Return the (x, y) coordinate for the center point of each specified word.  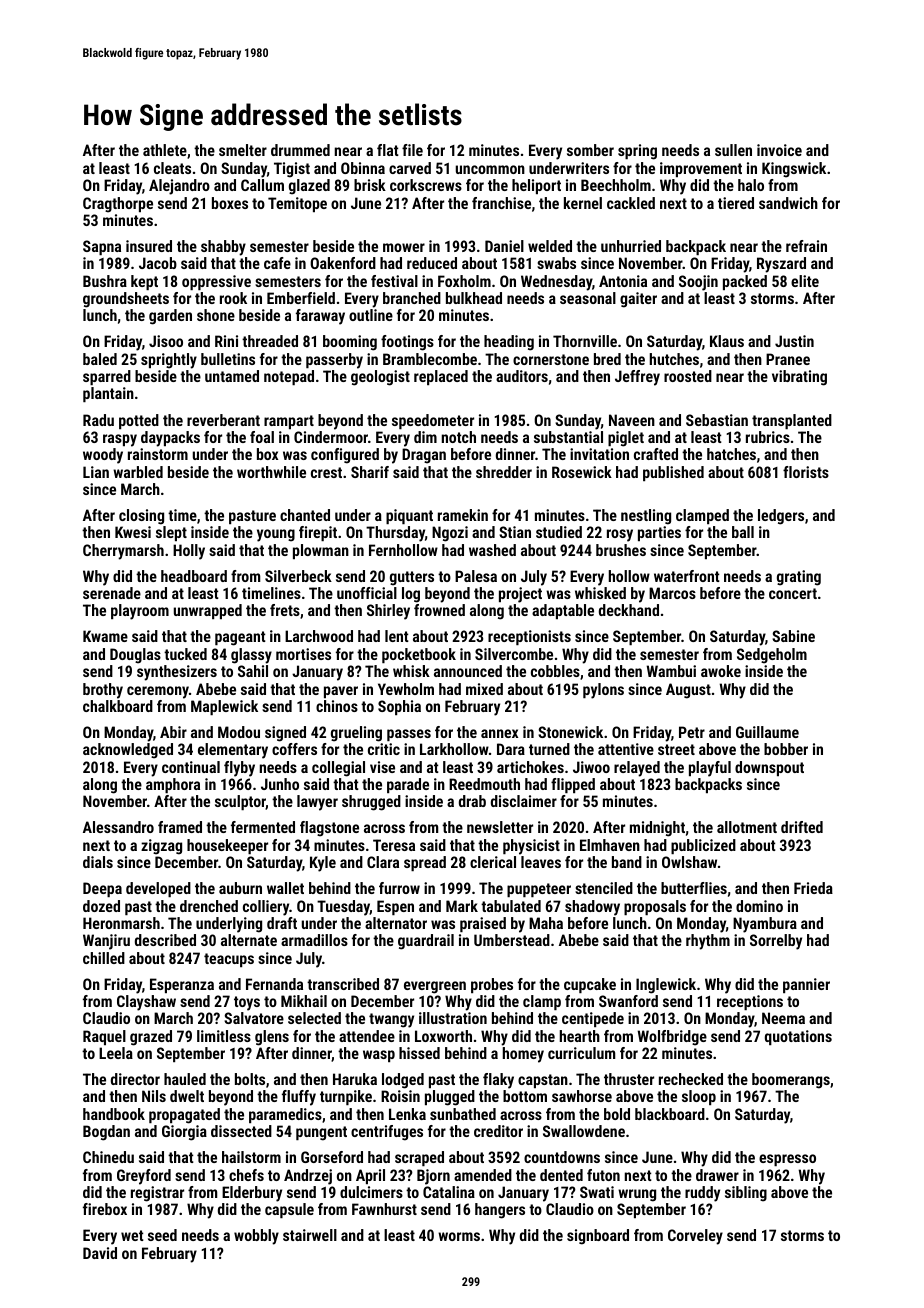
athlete (165, 150)
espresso (787, 1160)
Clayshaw (146, 1003)
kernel (583, 203)
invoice (779, 150)
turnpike (346, 1097)
